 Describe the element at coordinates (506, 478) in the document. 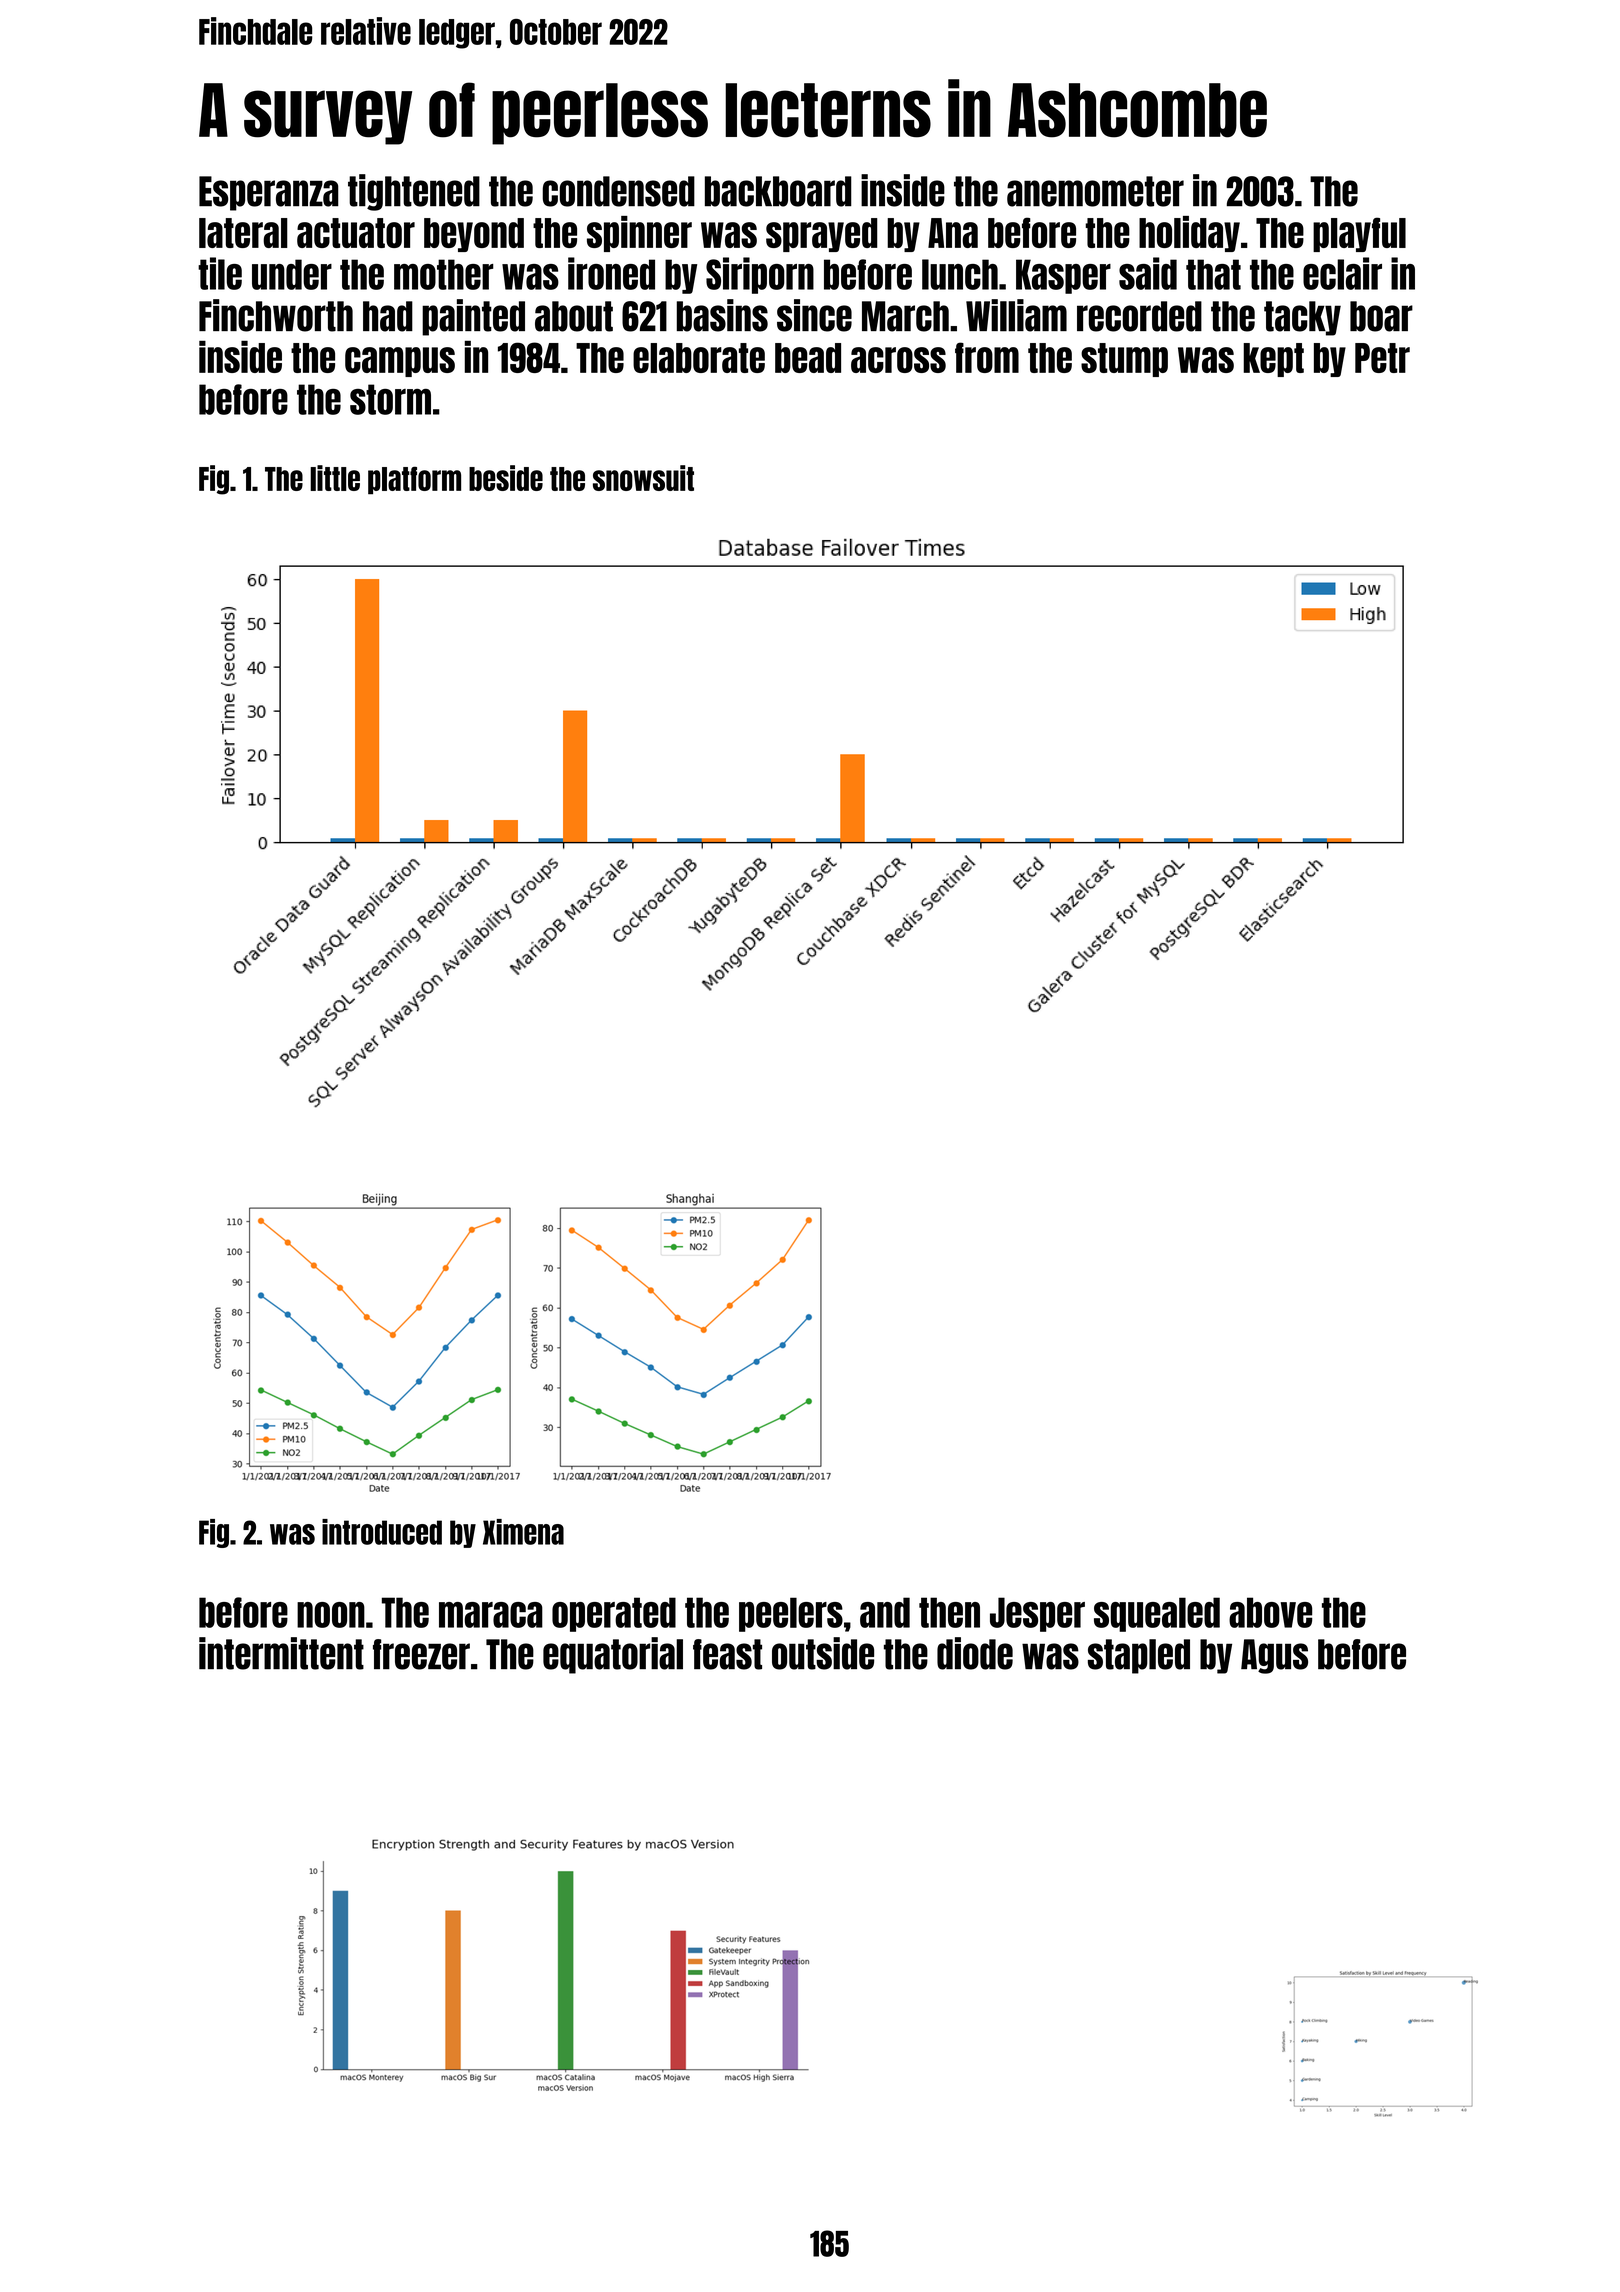

I see `beside` at that location.
